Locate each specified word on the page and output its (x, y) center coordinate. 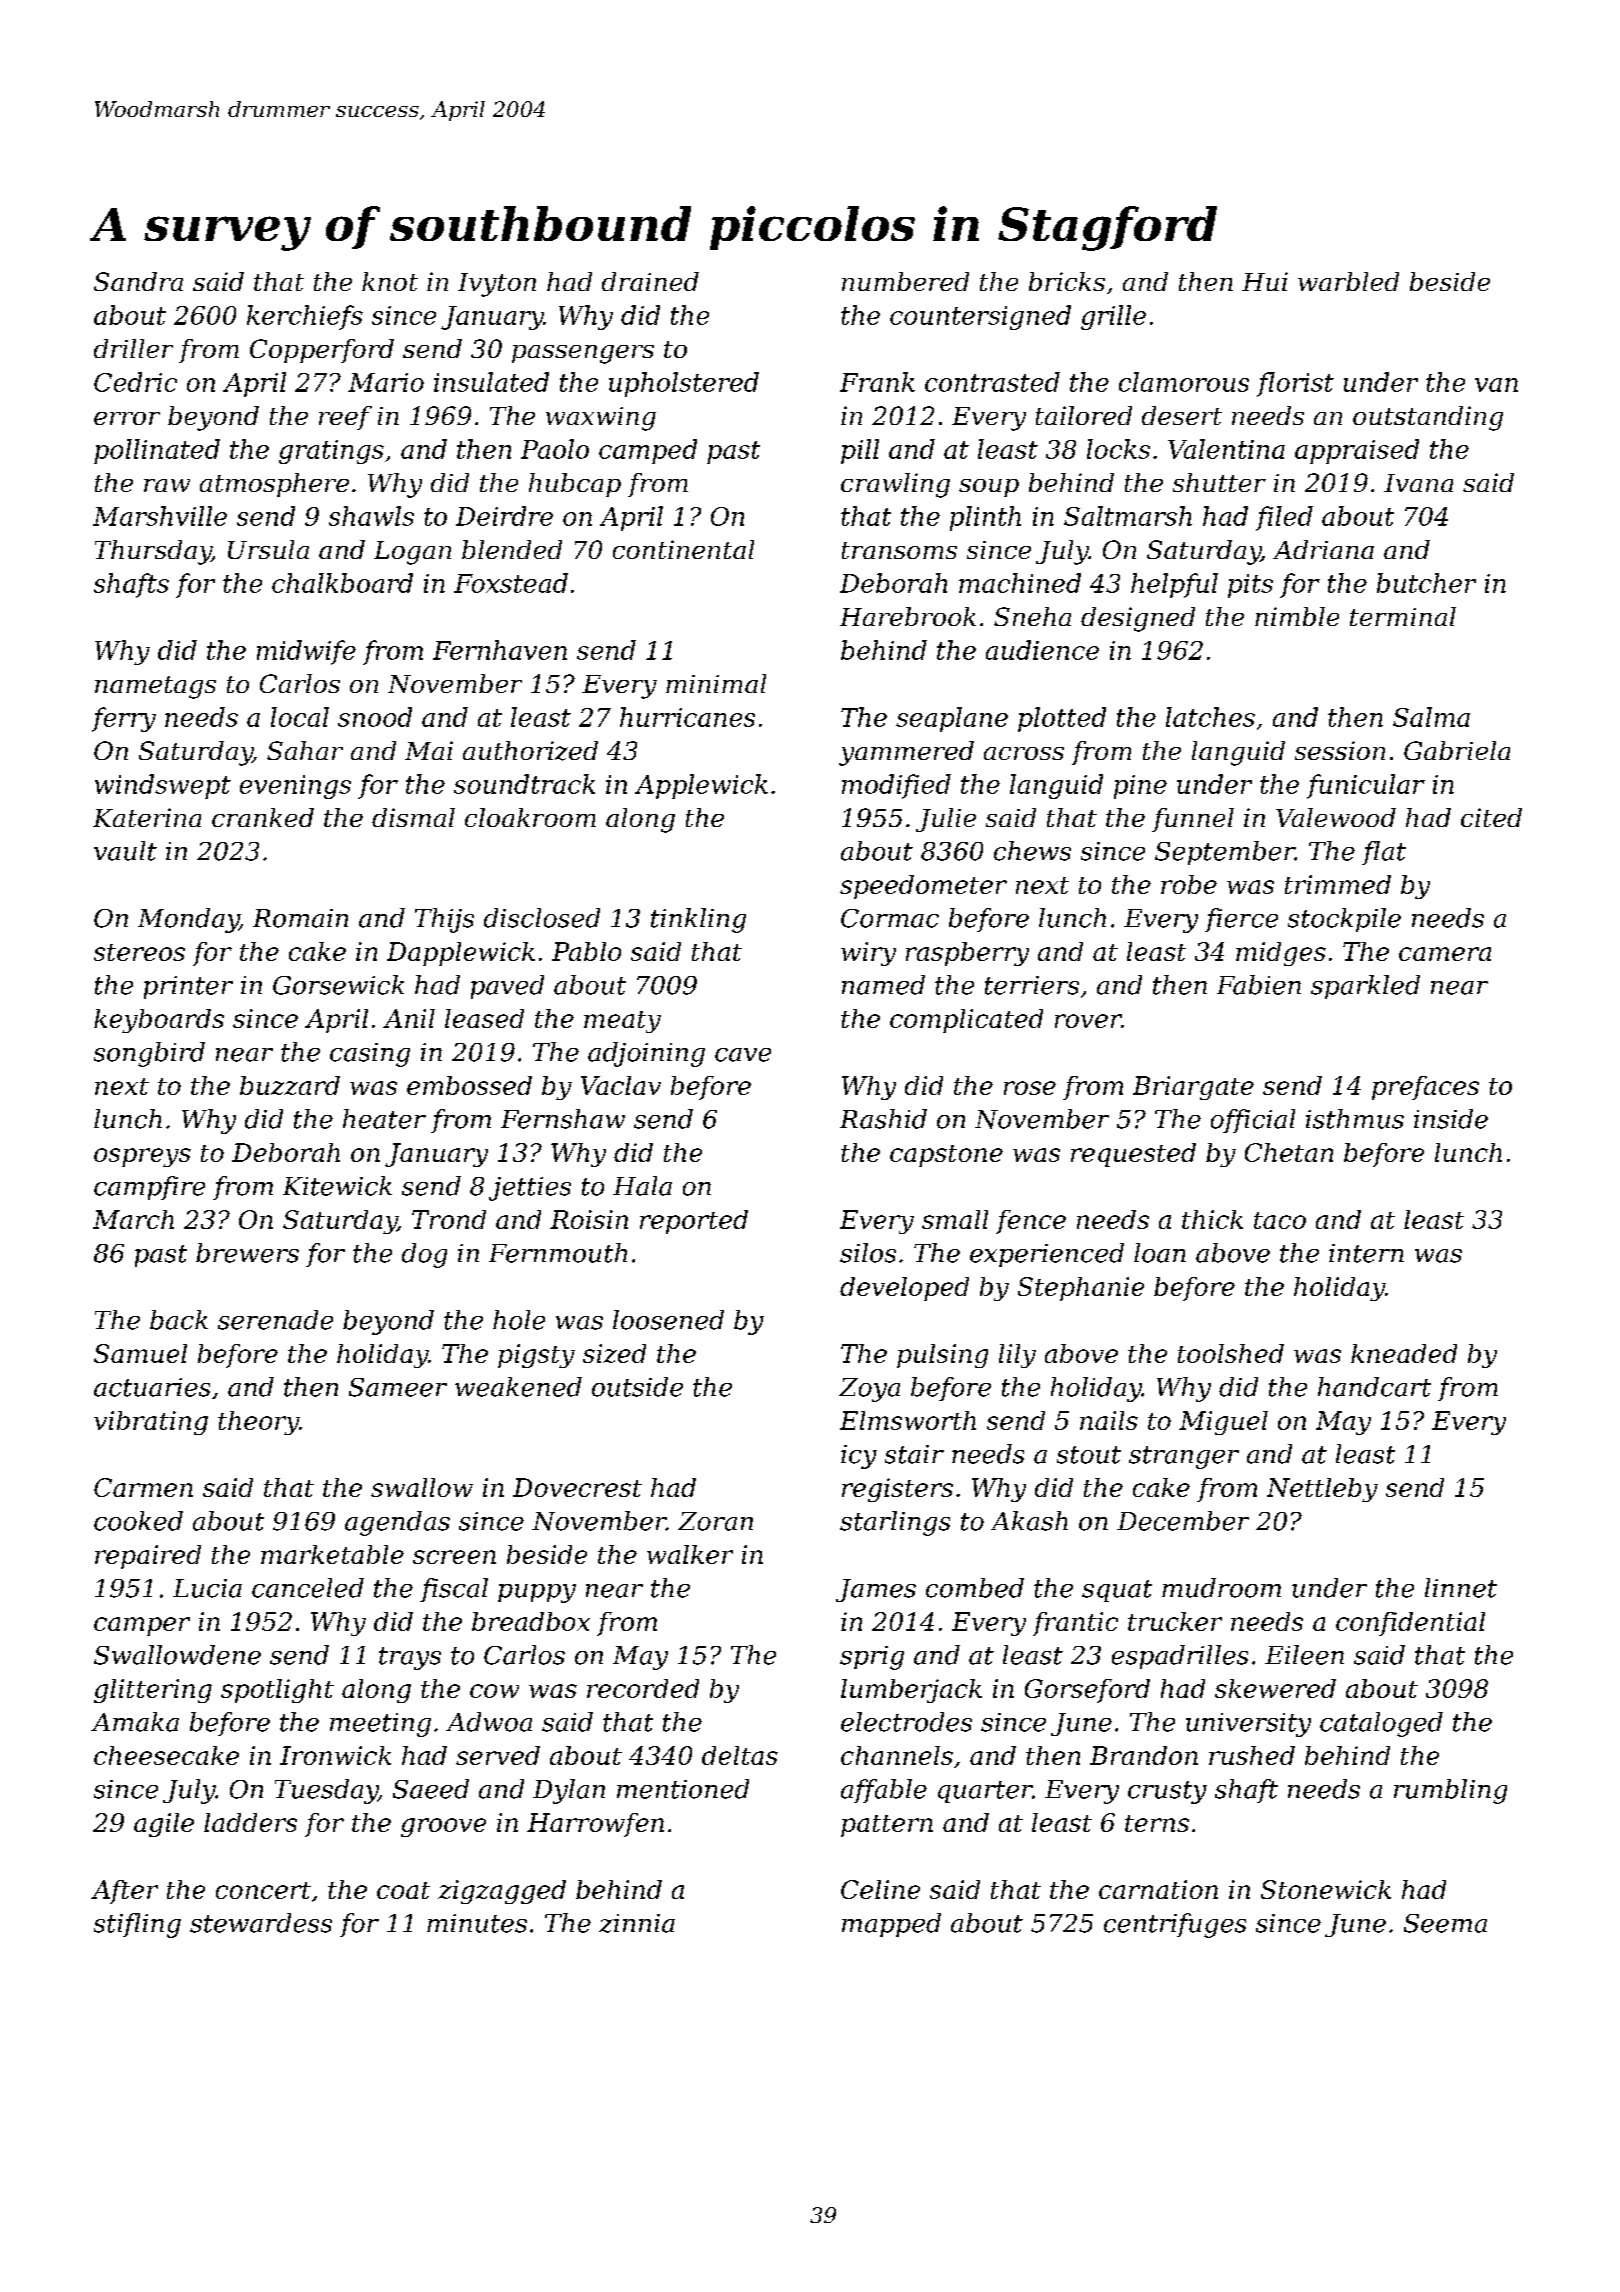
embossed (469, 1085)
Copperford (322, 351)
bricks (1067, 281)
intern (1366, 1253)
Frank (877, 382)
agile (164, 1825)
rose (1030, 1088)
